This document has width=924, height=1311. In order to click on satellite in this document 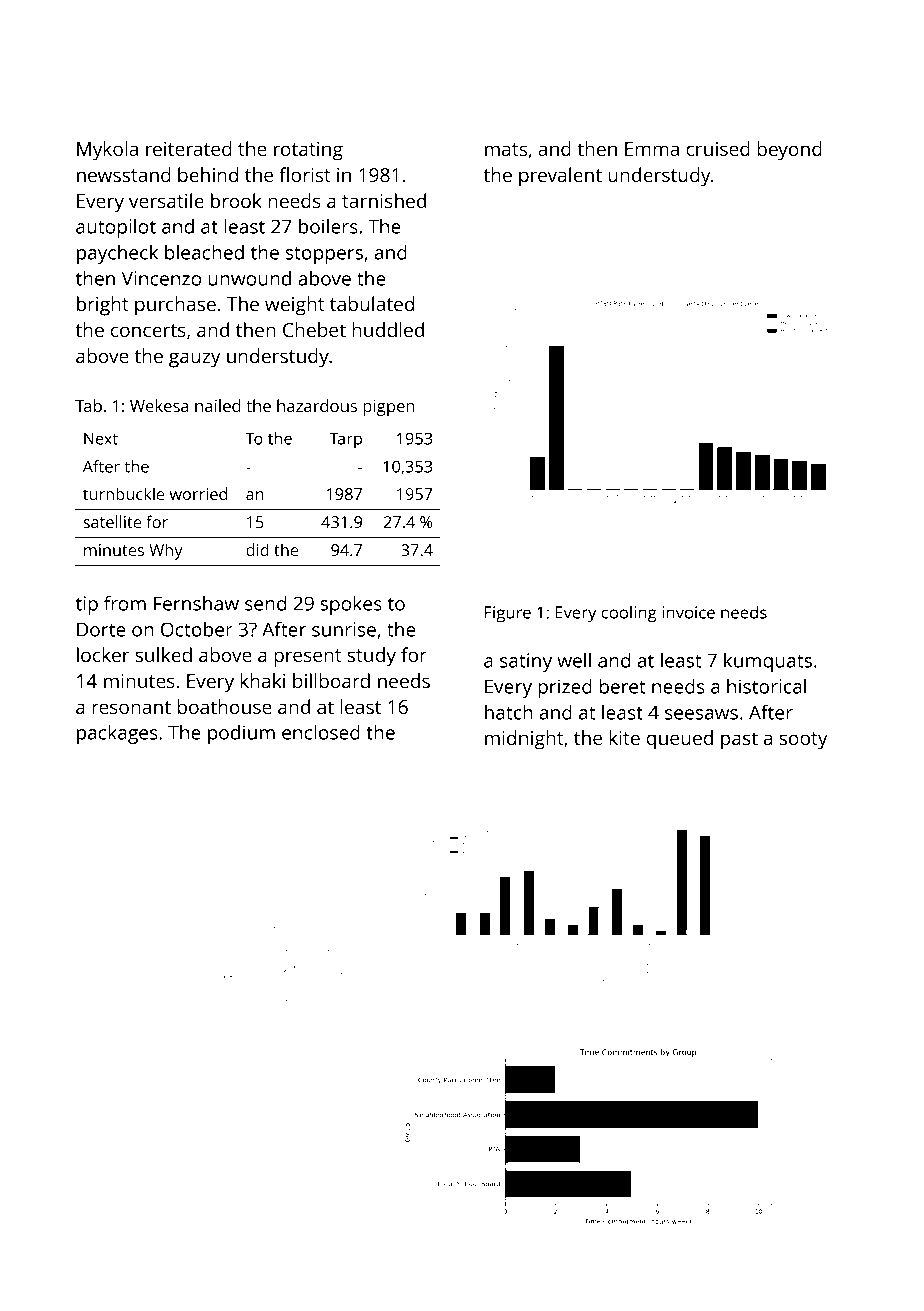, I will do `click(112, 521)`.
